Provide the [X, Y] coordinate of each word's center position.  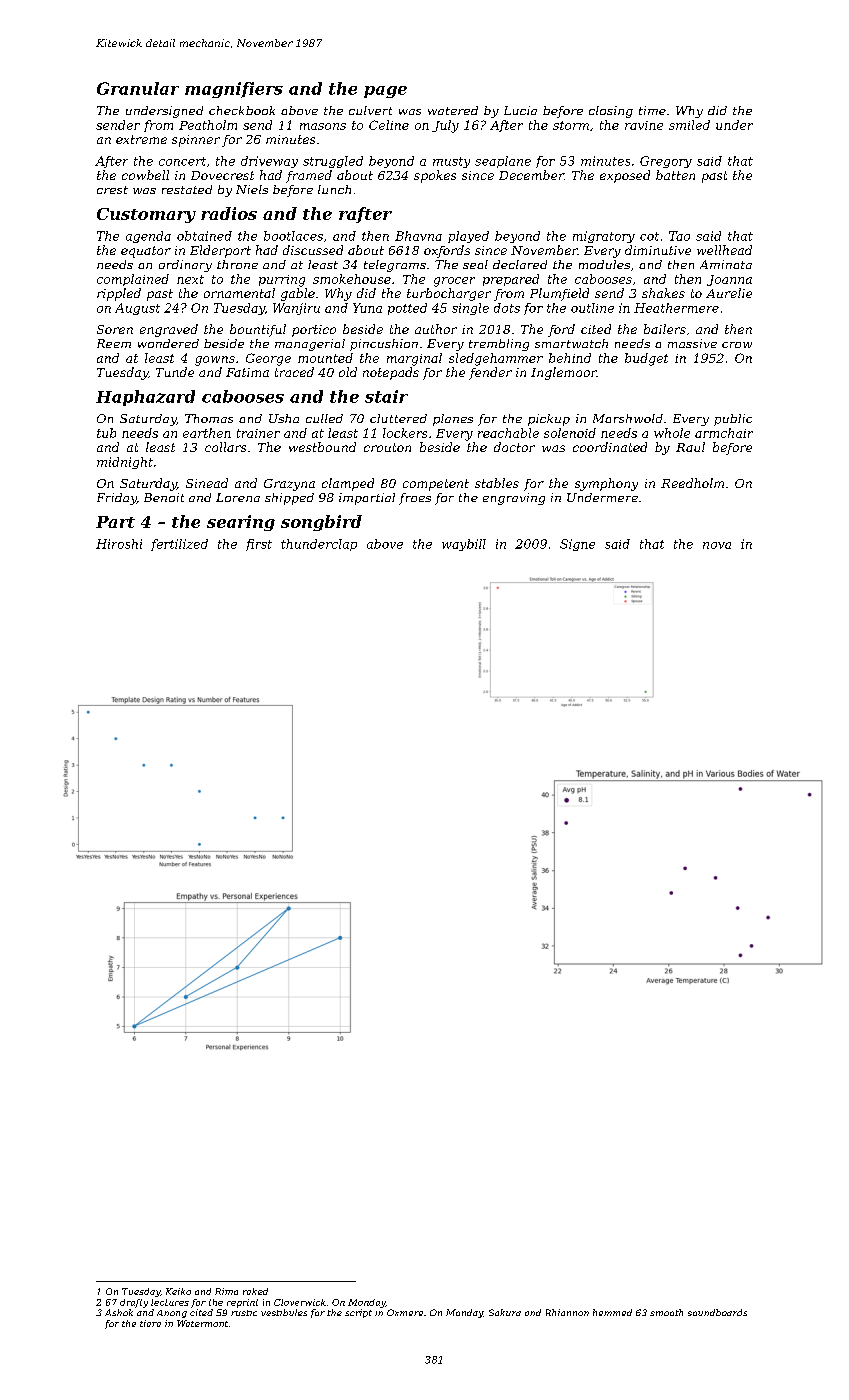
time [652, 110]
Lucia [520, 110]
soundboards [717, 1312]
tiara [150, 1323]
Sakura [505, 1312]
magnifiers [234, 90]
